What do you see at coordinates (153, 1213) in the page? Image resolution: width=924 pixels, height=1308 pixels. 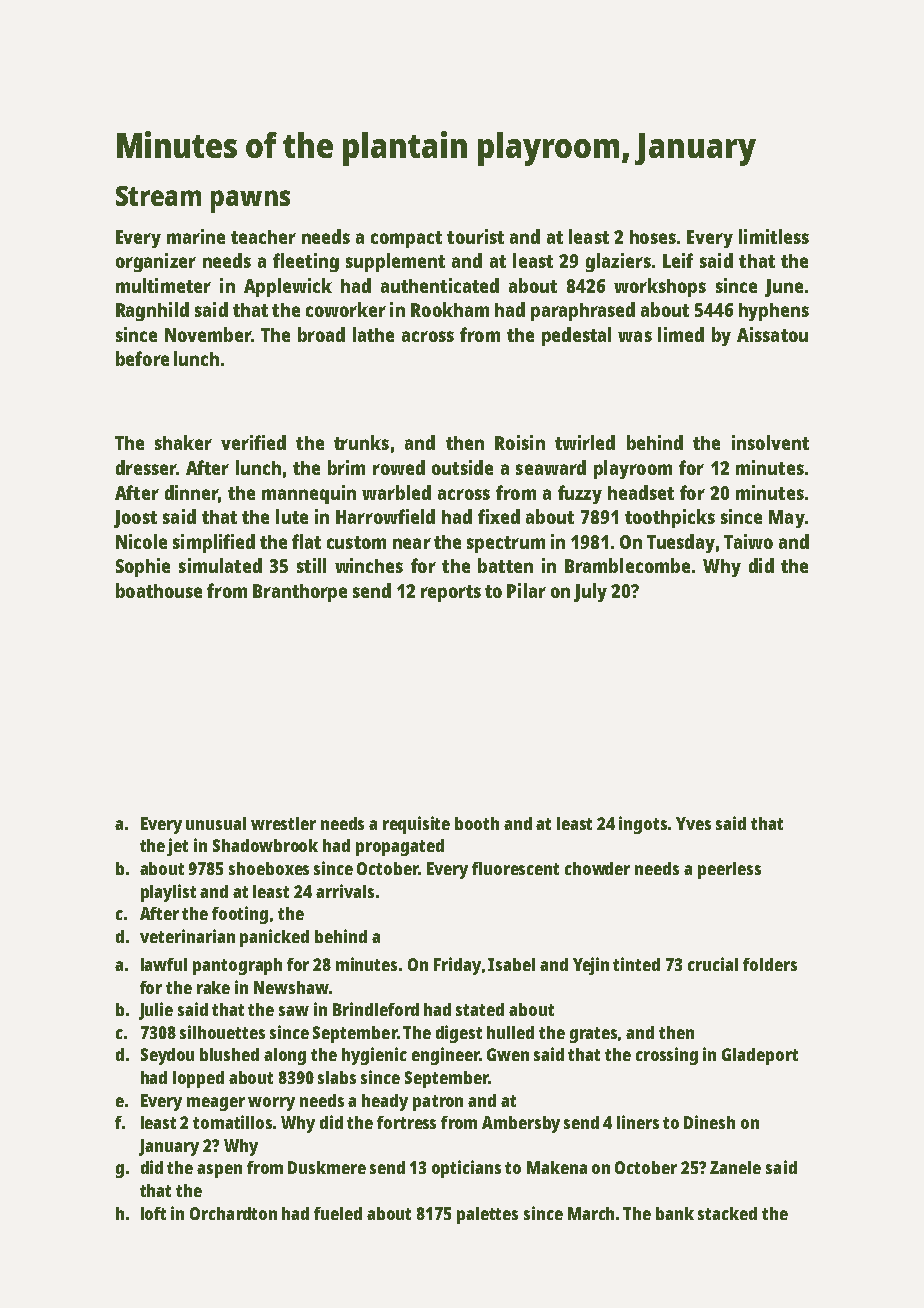 I see `loft` at bounding box center [153, 1213].
